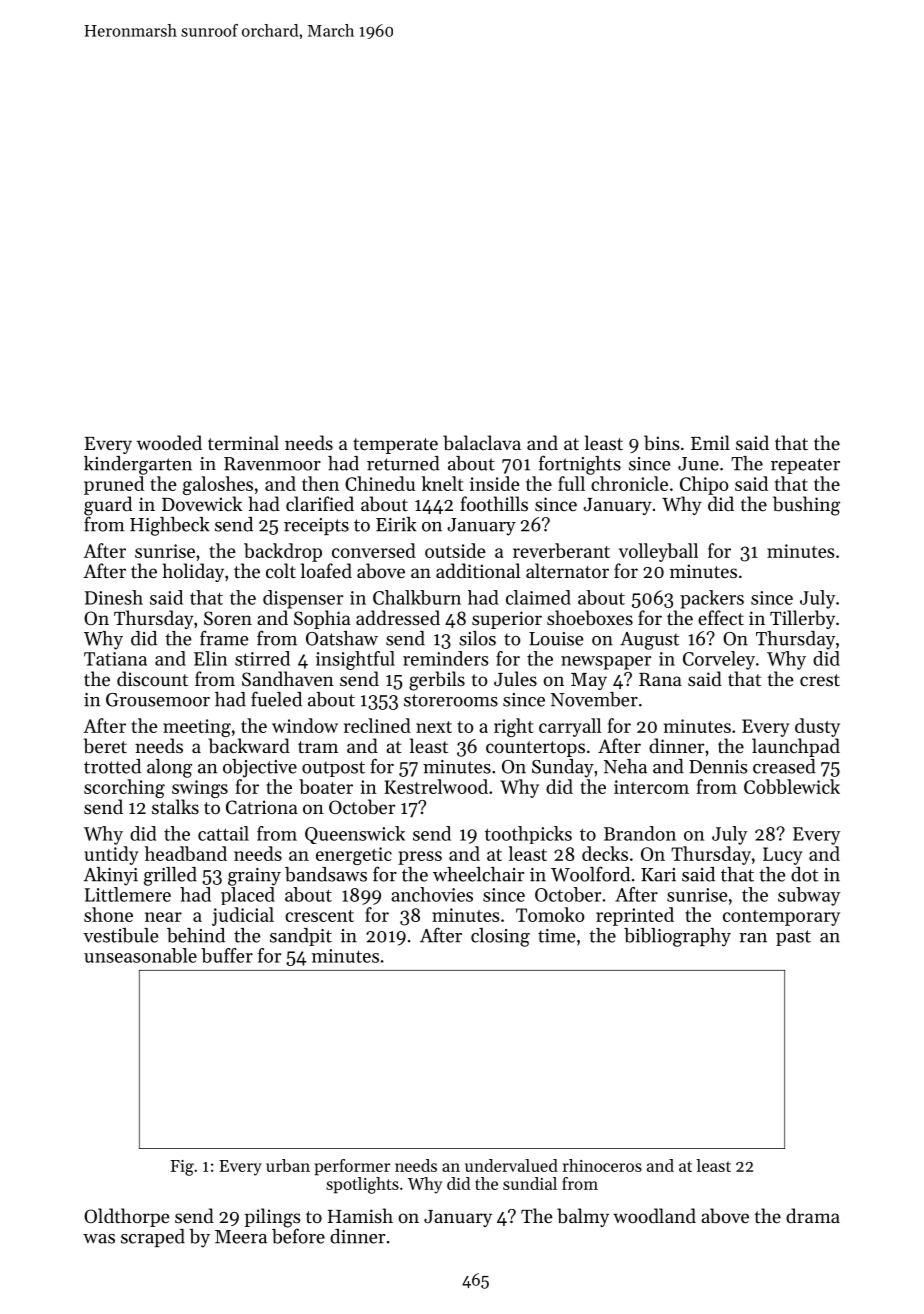 This page has height=1314, width=924. What do you see at coordinates (658, 875) in the page?
I see `Kari` at bounding box center [658, 875].
